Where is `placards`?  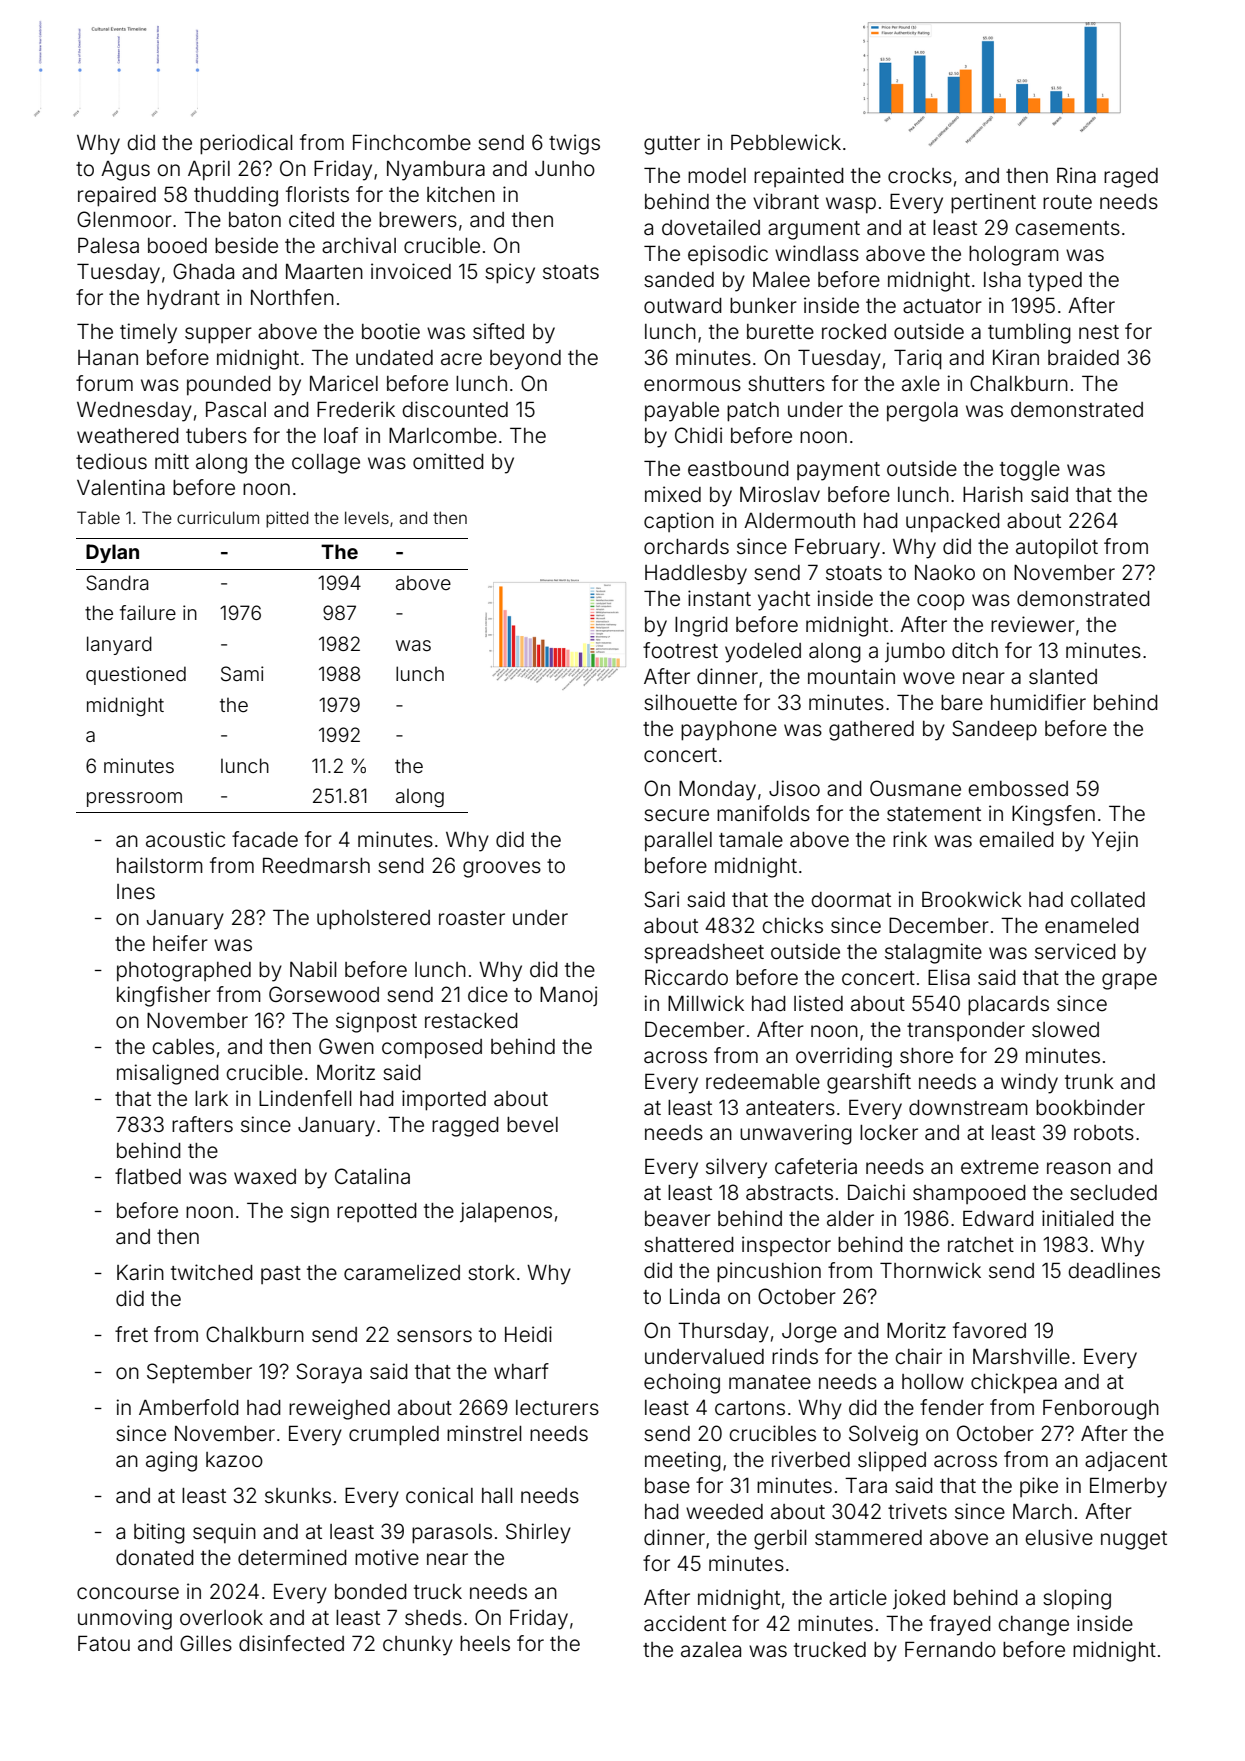
placards is located at coordinates (1008, 1006).
